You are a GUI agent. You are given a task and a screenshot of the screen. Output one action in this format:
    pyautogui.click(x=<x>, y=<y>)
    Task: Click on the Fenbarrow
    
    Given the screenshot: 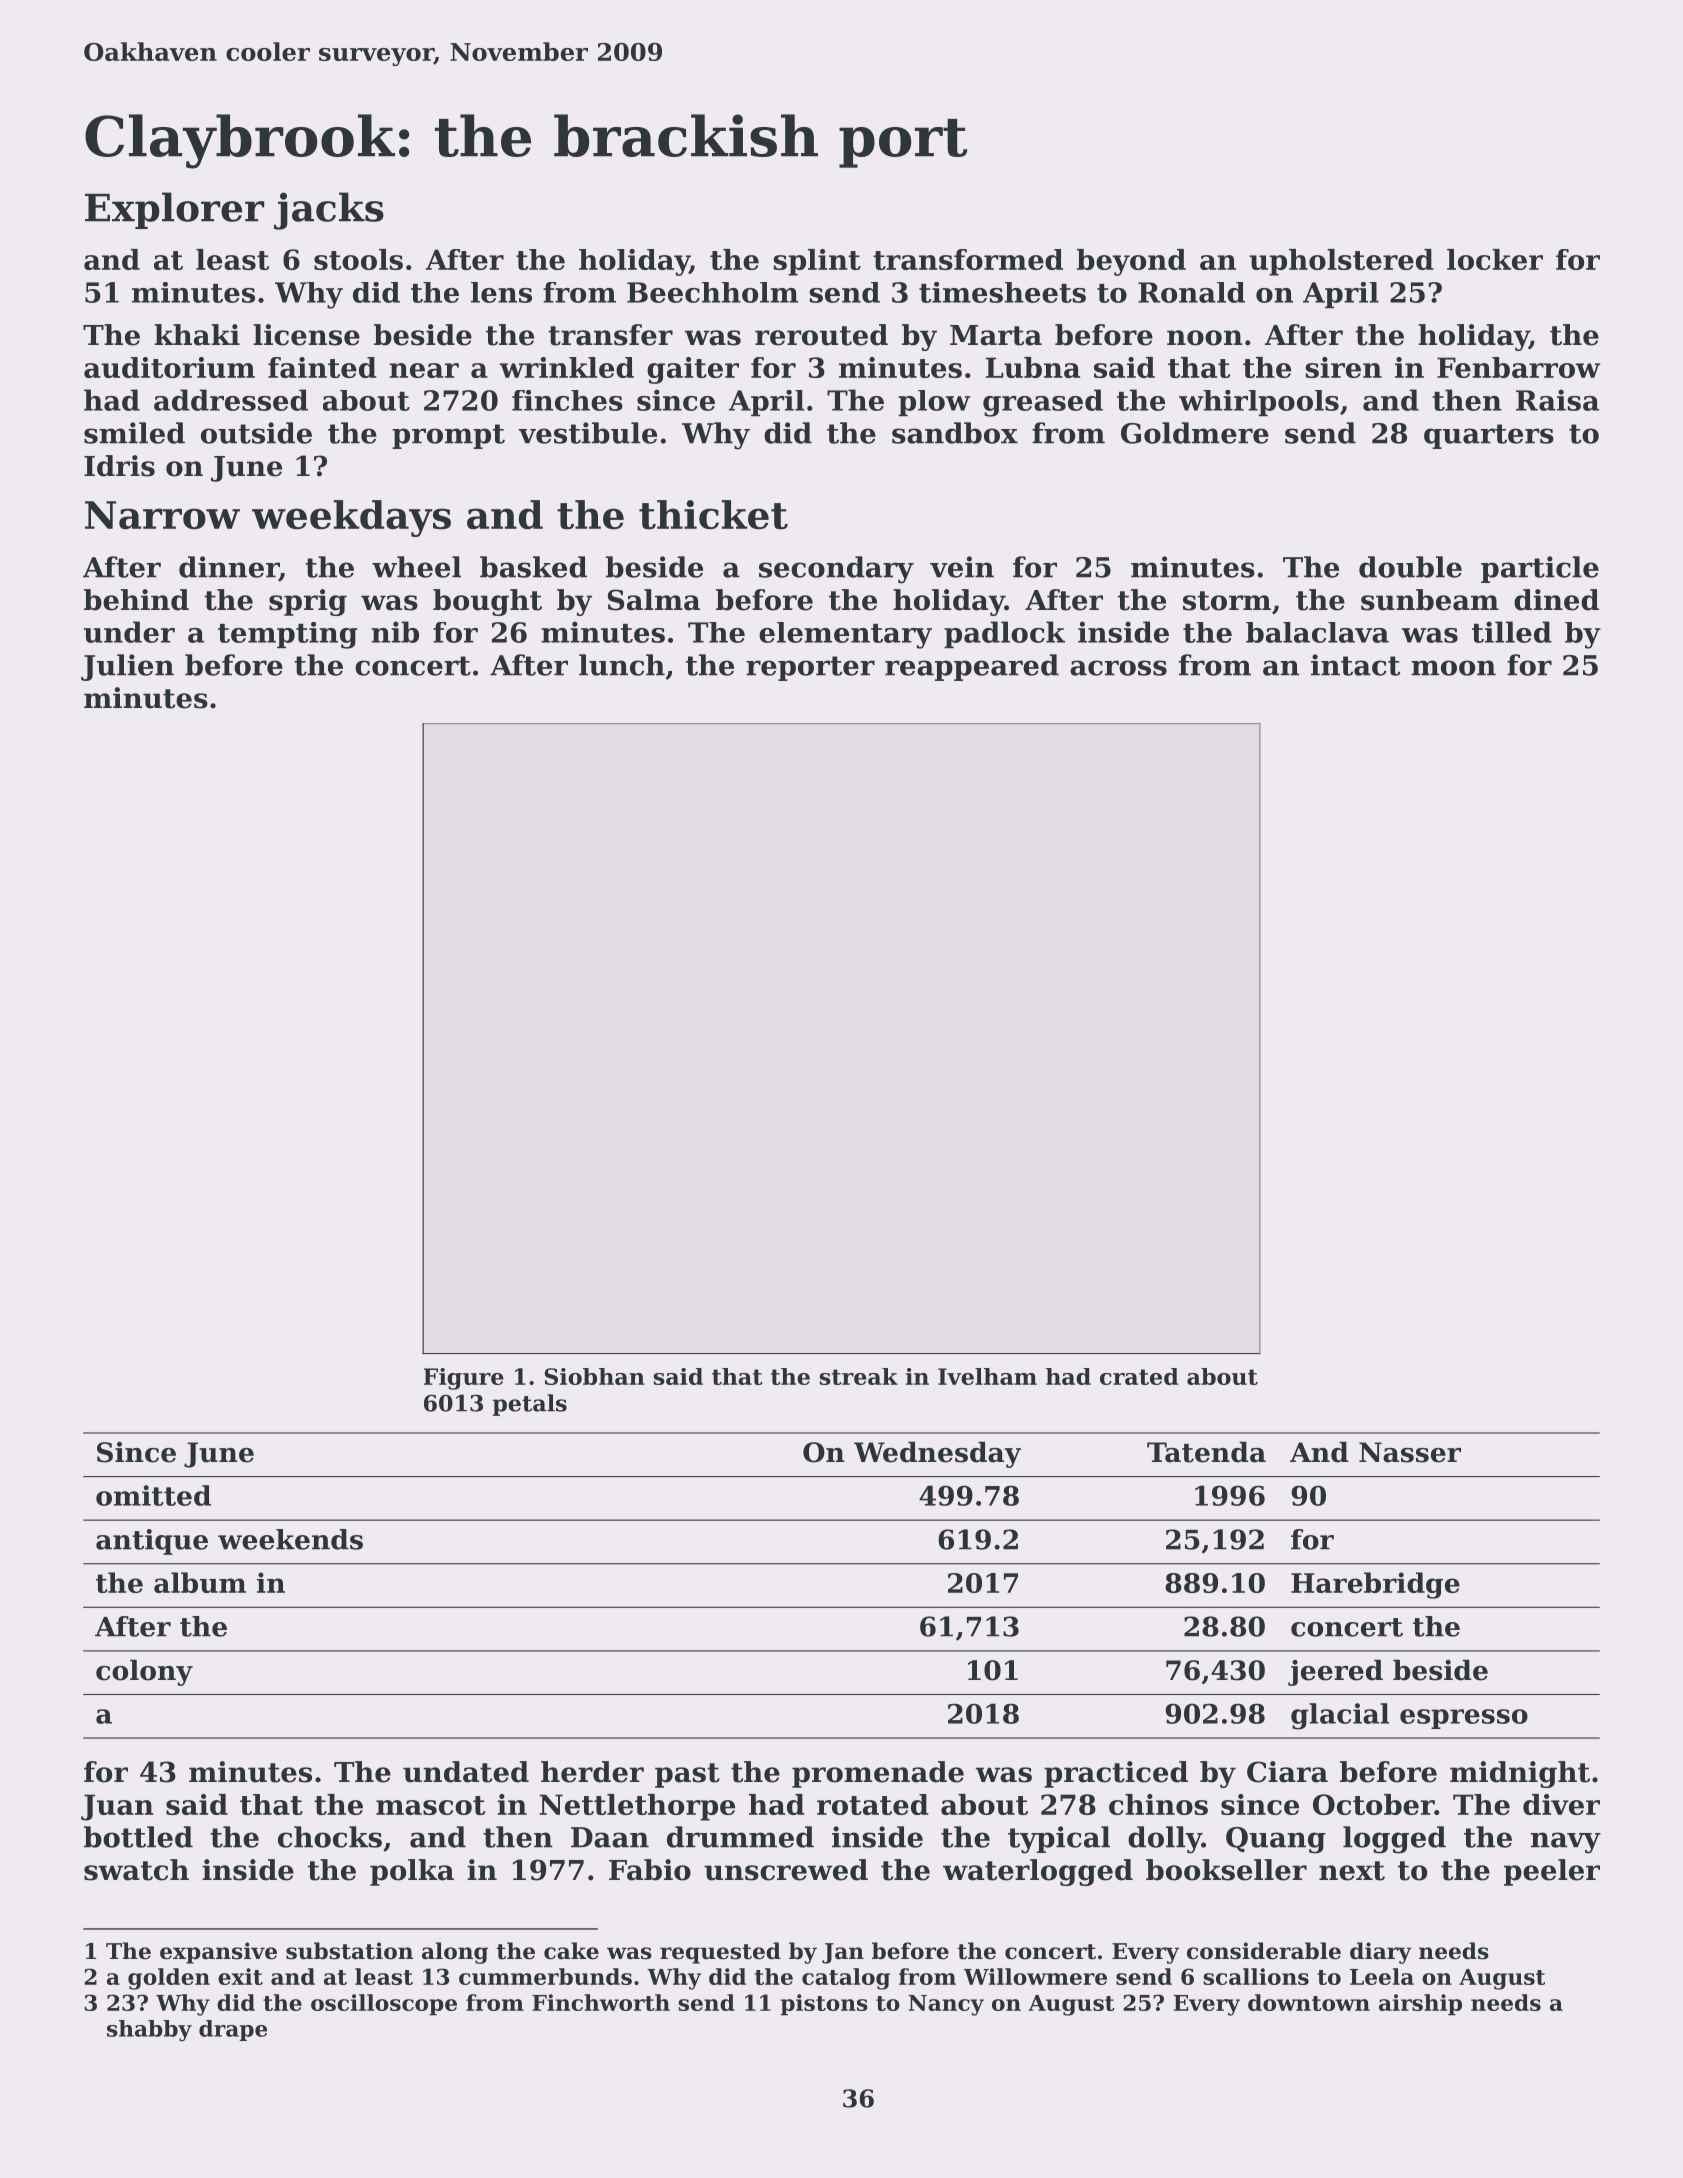 What is the action you would take?
    pyautogui.click(x=1518, y=367)
